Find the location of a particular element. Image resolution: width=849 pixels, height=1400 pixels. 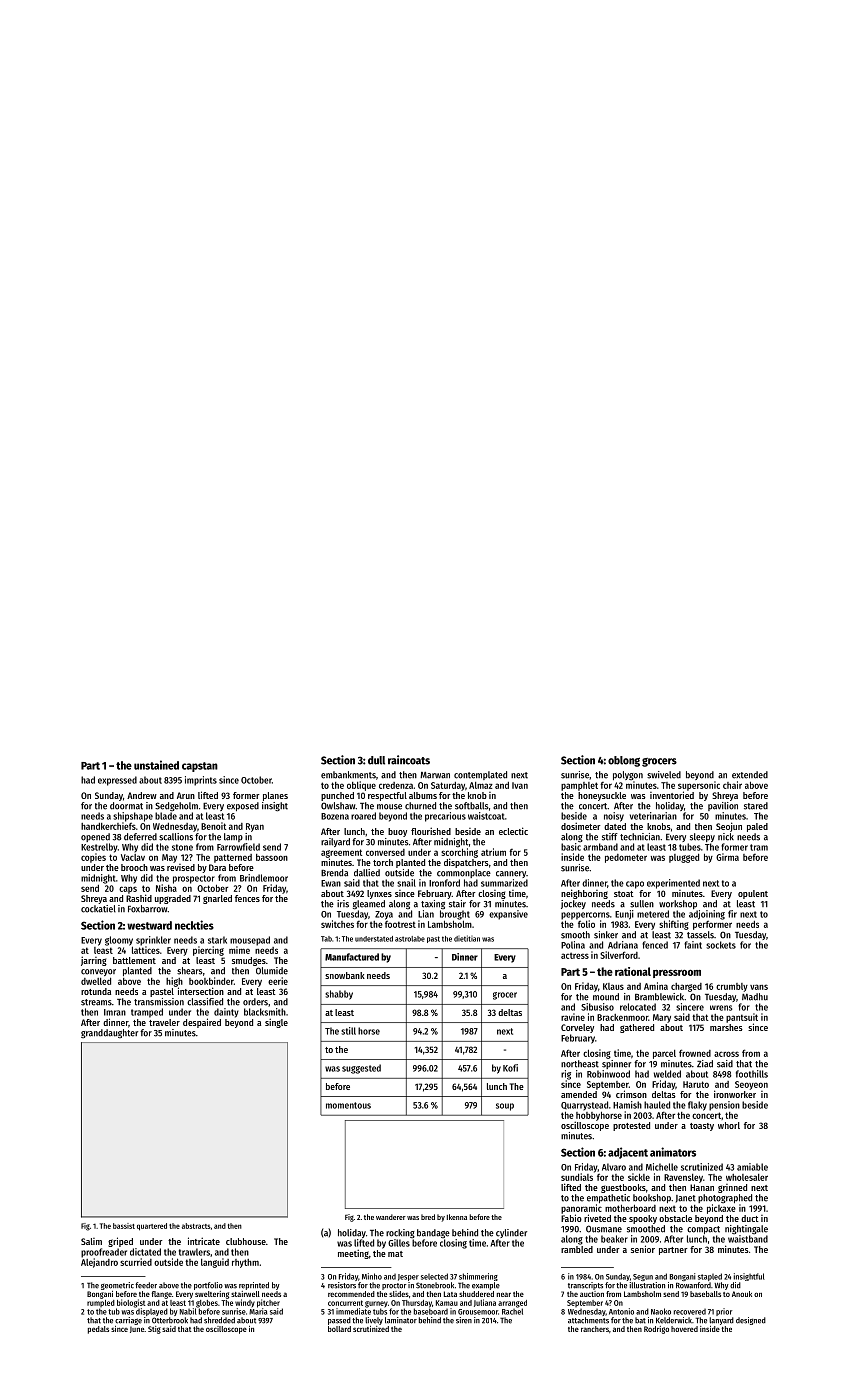

siren is located at coordinates (464, 1320).
